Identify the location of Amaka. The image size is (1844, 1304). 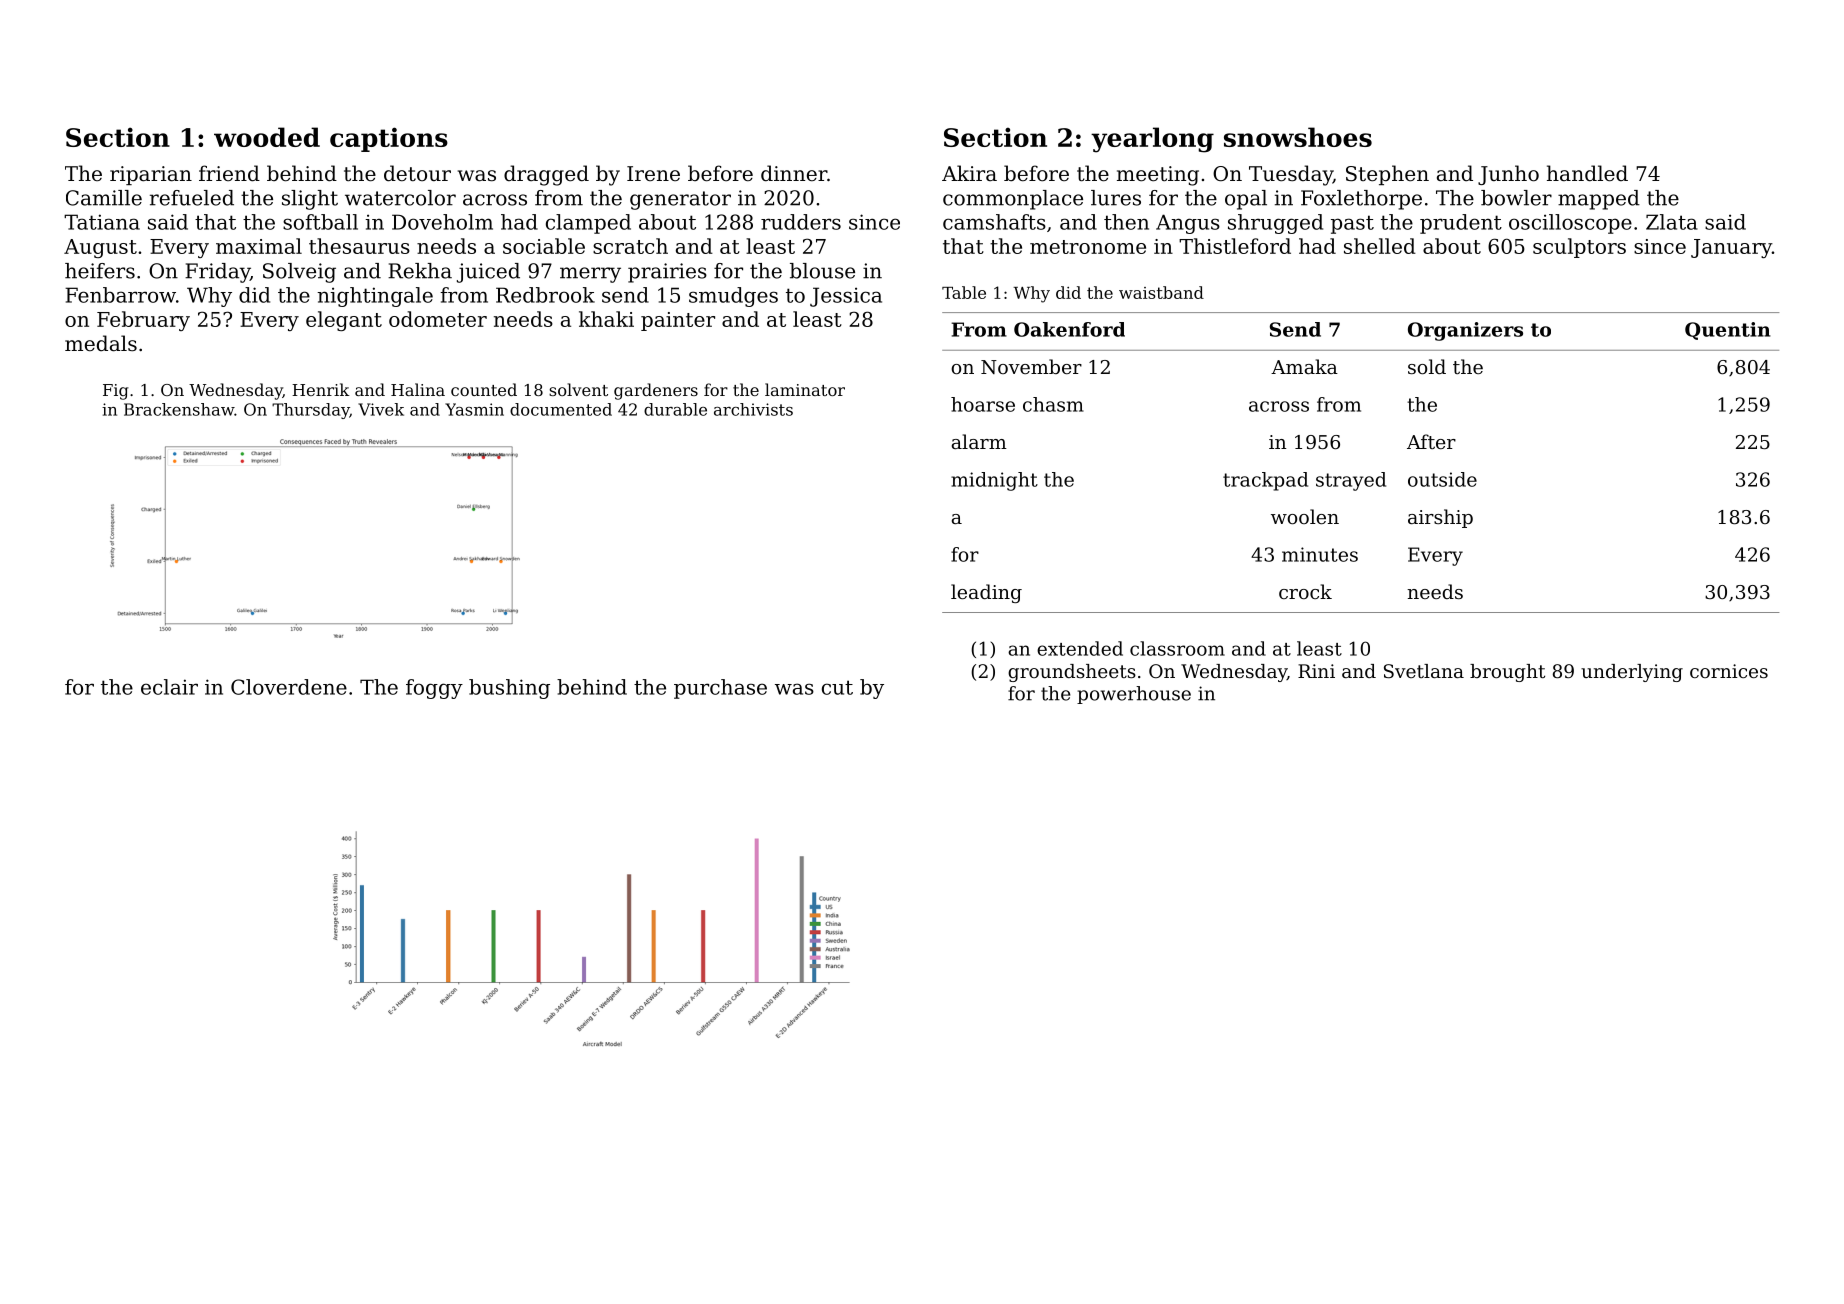
(1304, 366).
